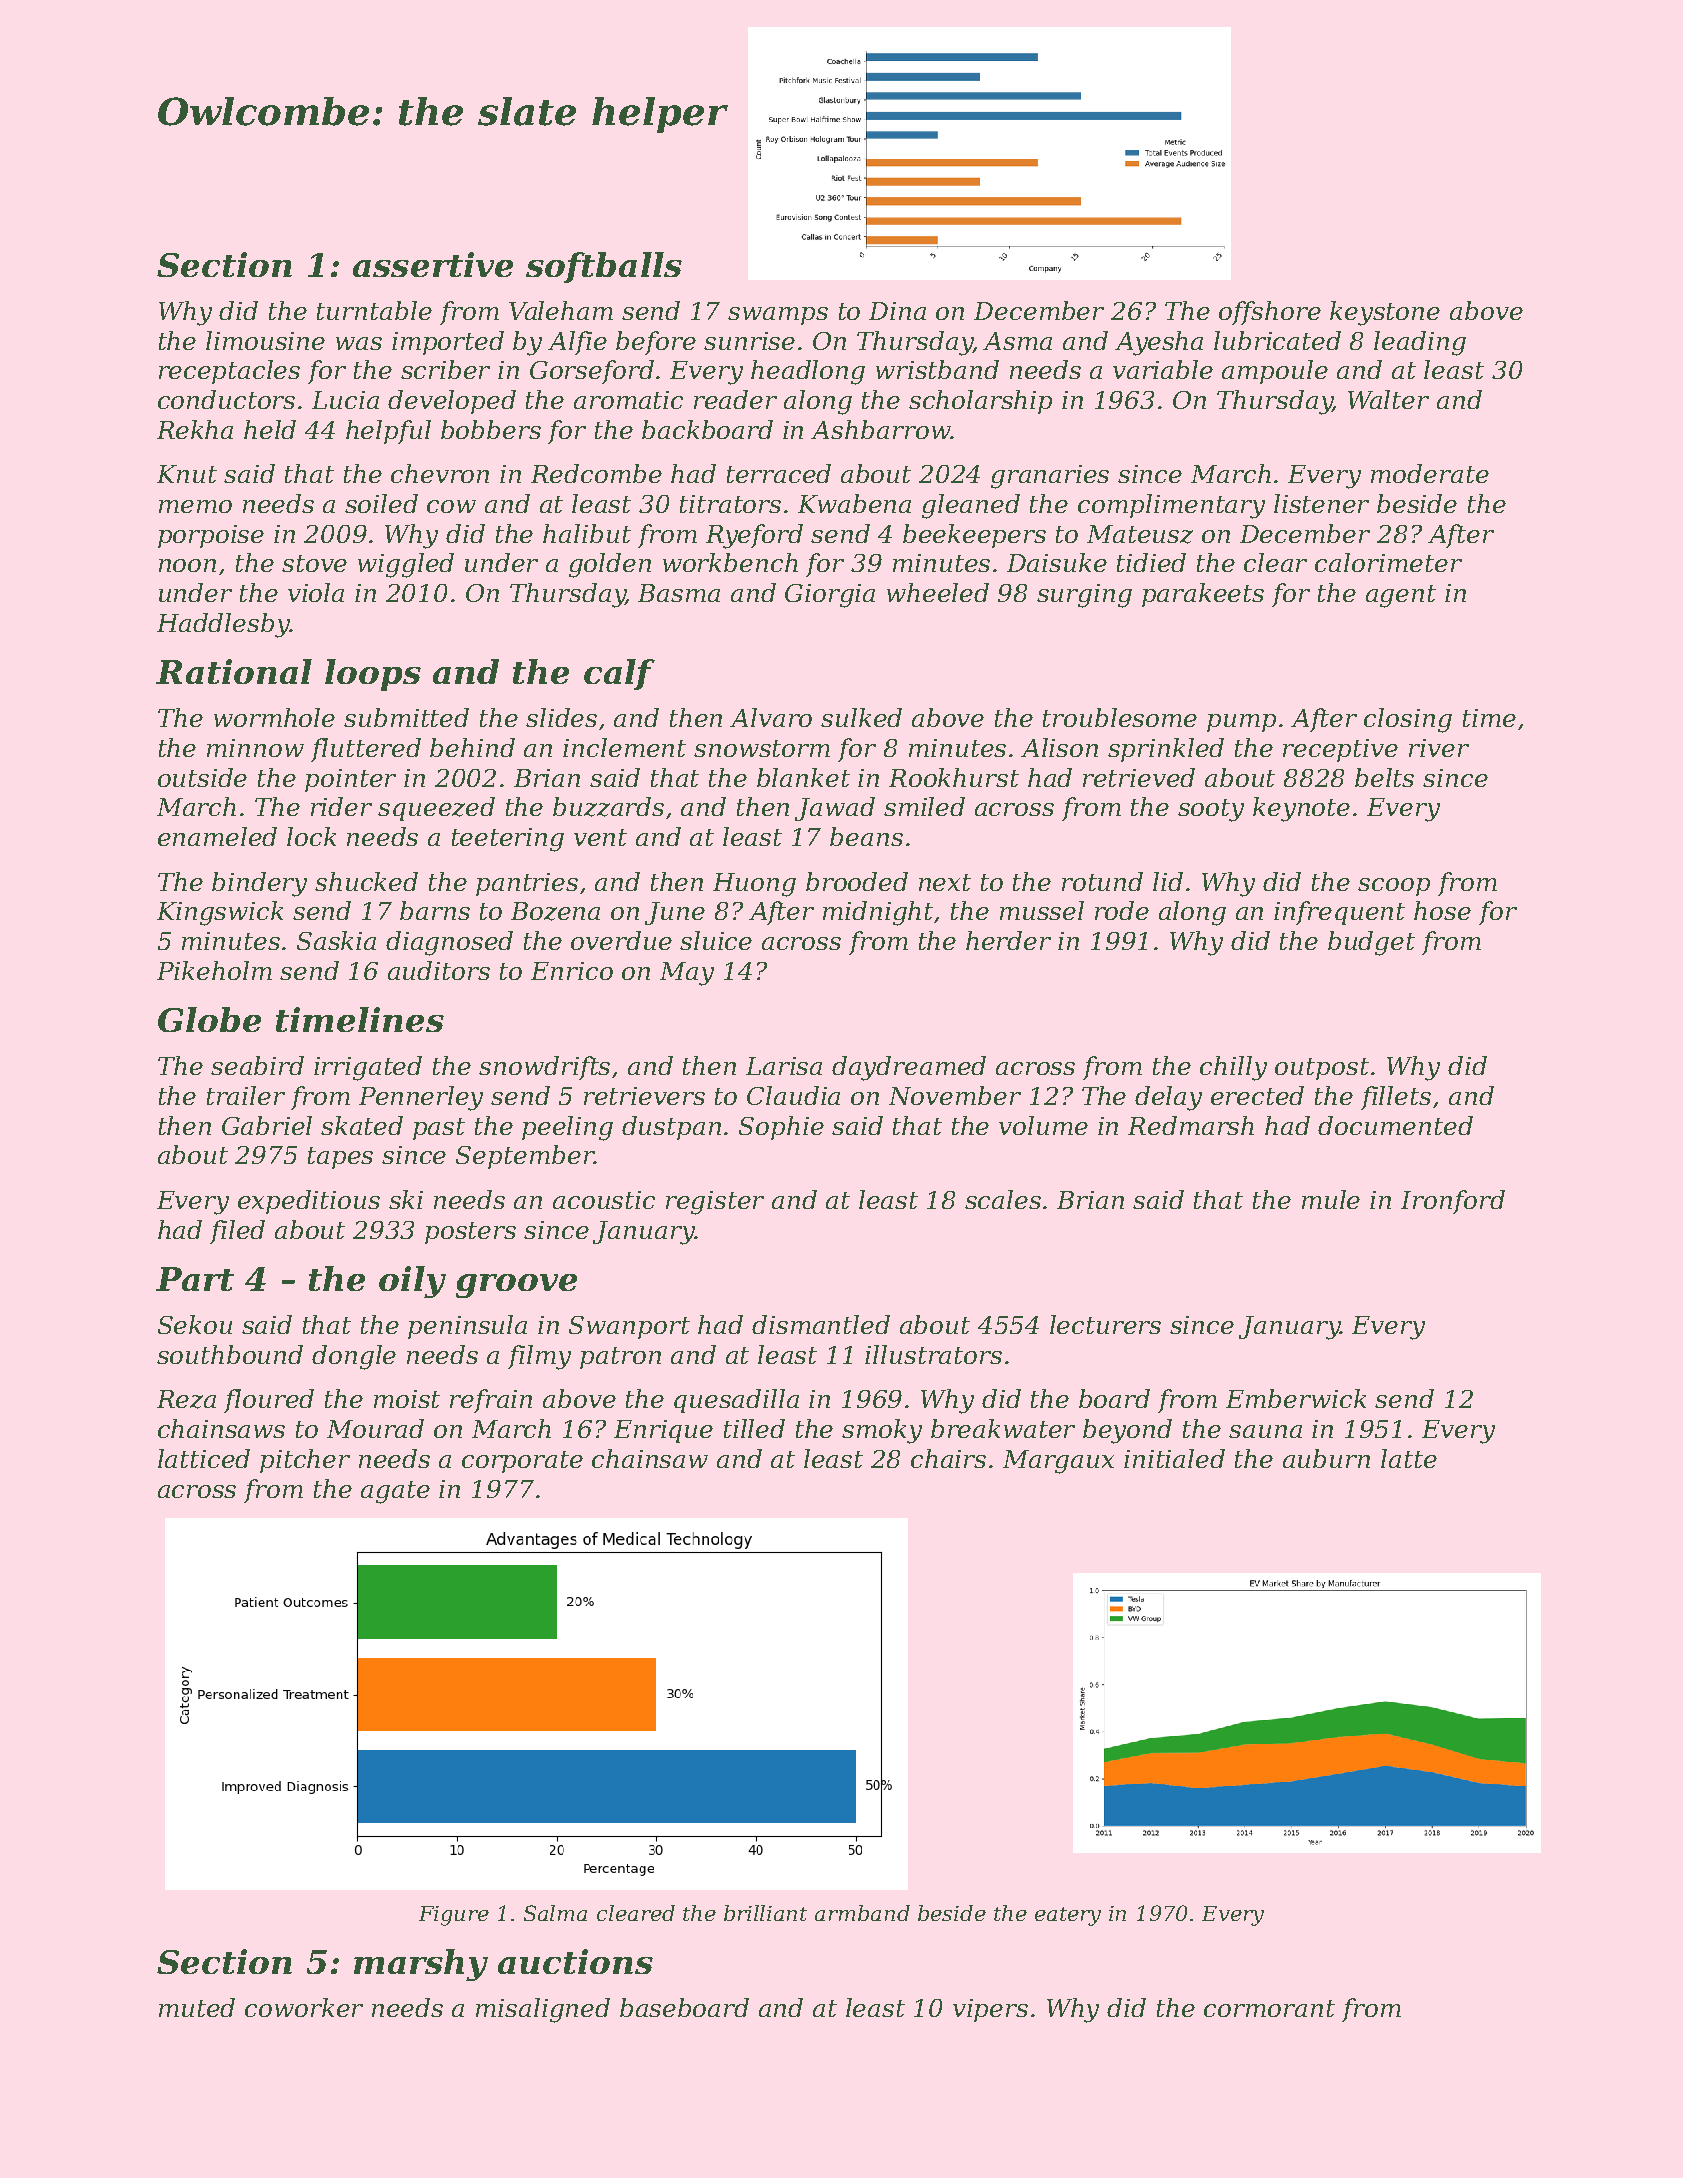  Describe the element at coordinates (821, 1324) in the screenshot. I see `dismantled` at that location.
